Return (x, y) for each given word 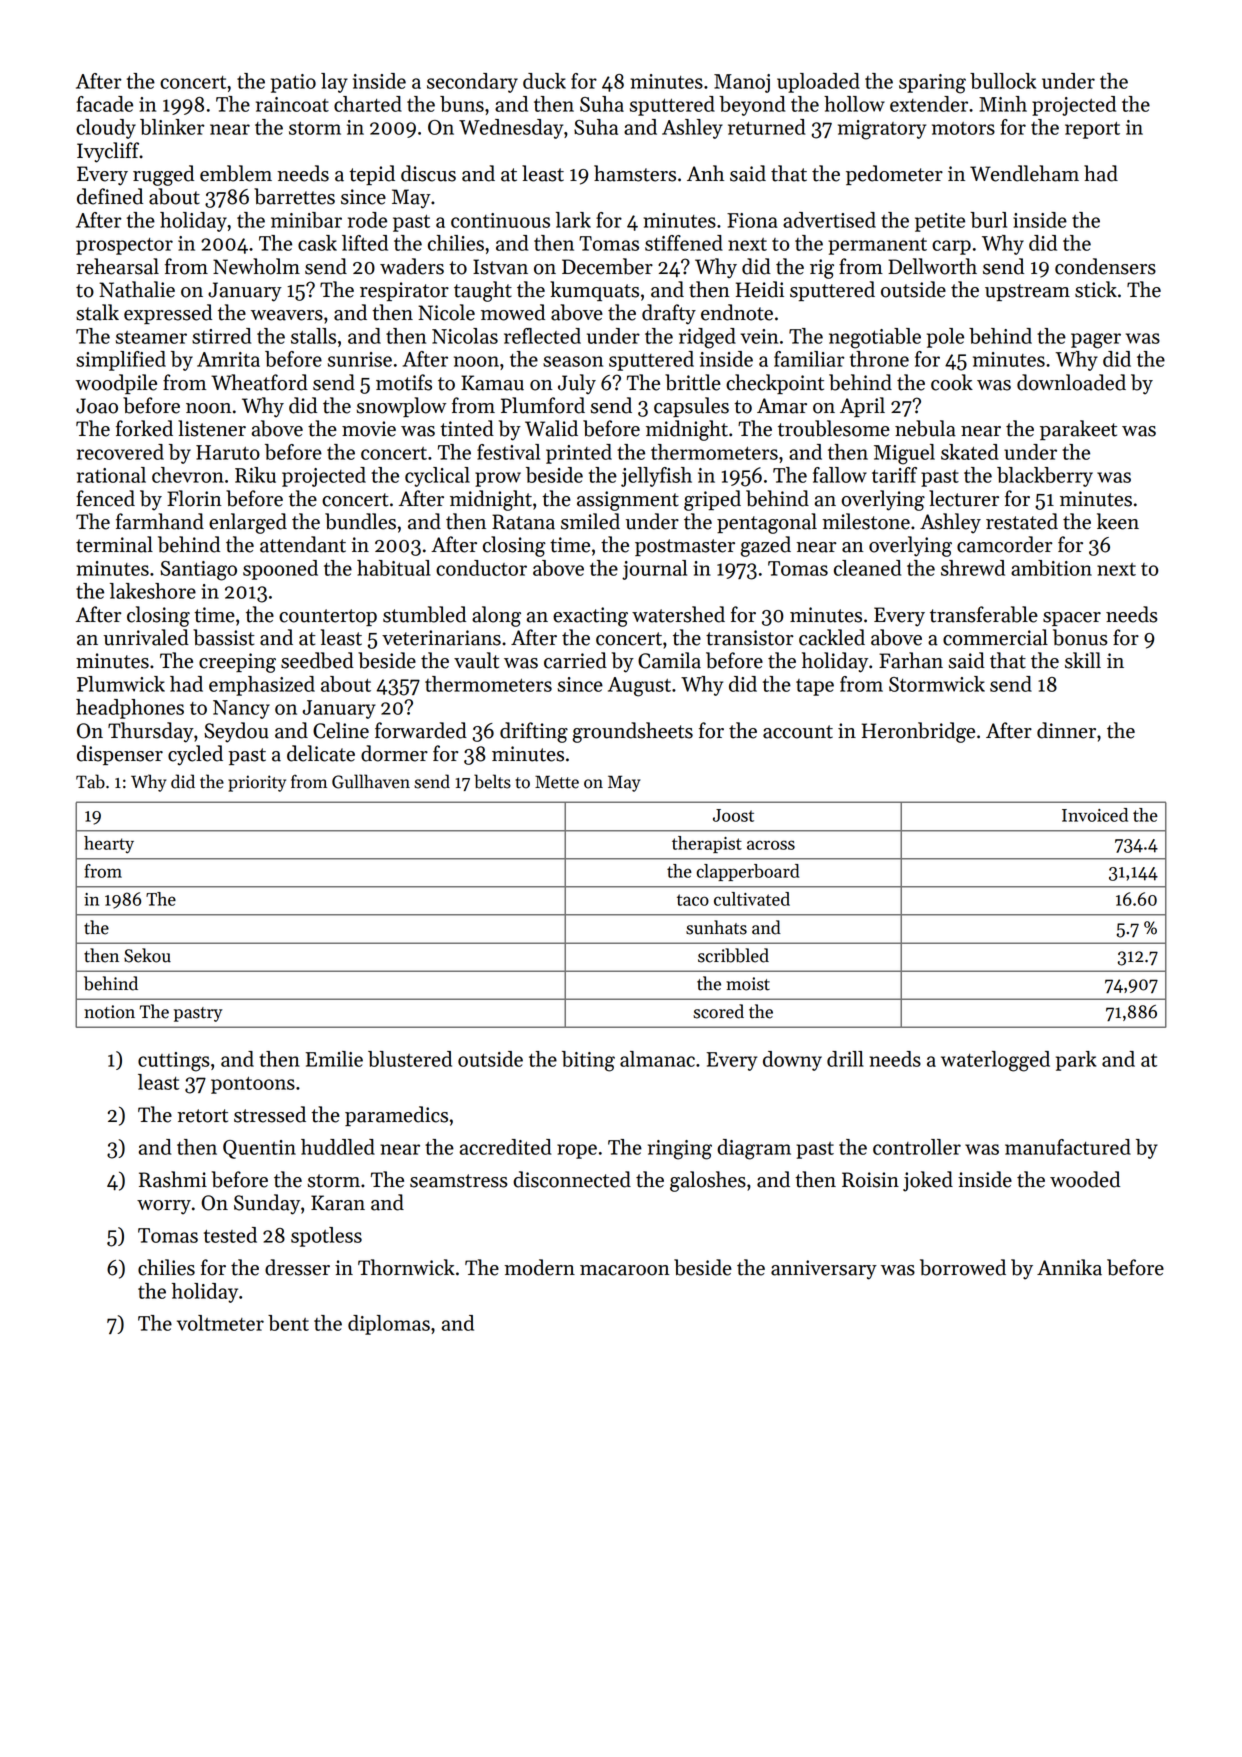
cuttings (174, 1062)
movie (369, 429)
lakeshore (153, 591)
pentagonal (767, 523)
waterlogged (995, 1061)
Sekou (147, 955)
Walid (551, 428)
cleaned (867, 568)
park (1076, 1061)
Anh (705, 173)
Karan (338, 1203)
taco (693, 900)
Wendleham (1024, 173)
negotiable (875, 338)
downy (792, 1061)
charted (368, 104)
